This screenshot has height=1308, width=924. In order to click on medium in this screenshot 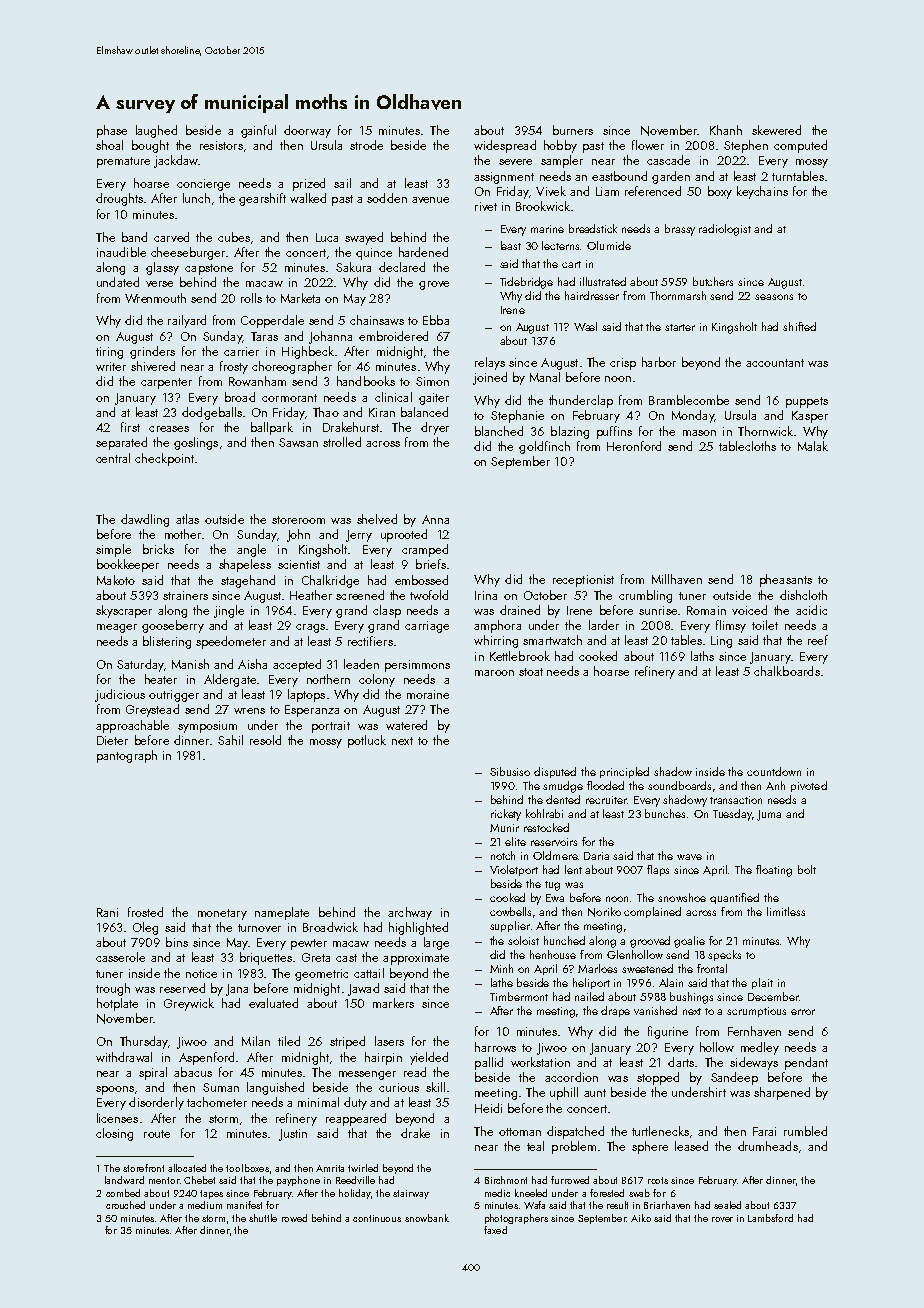, I will do `click(205, 1205)`.
